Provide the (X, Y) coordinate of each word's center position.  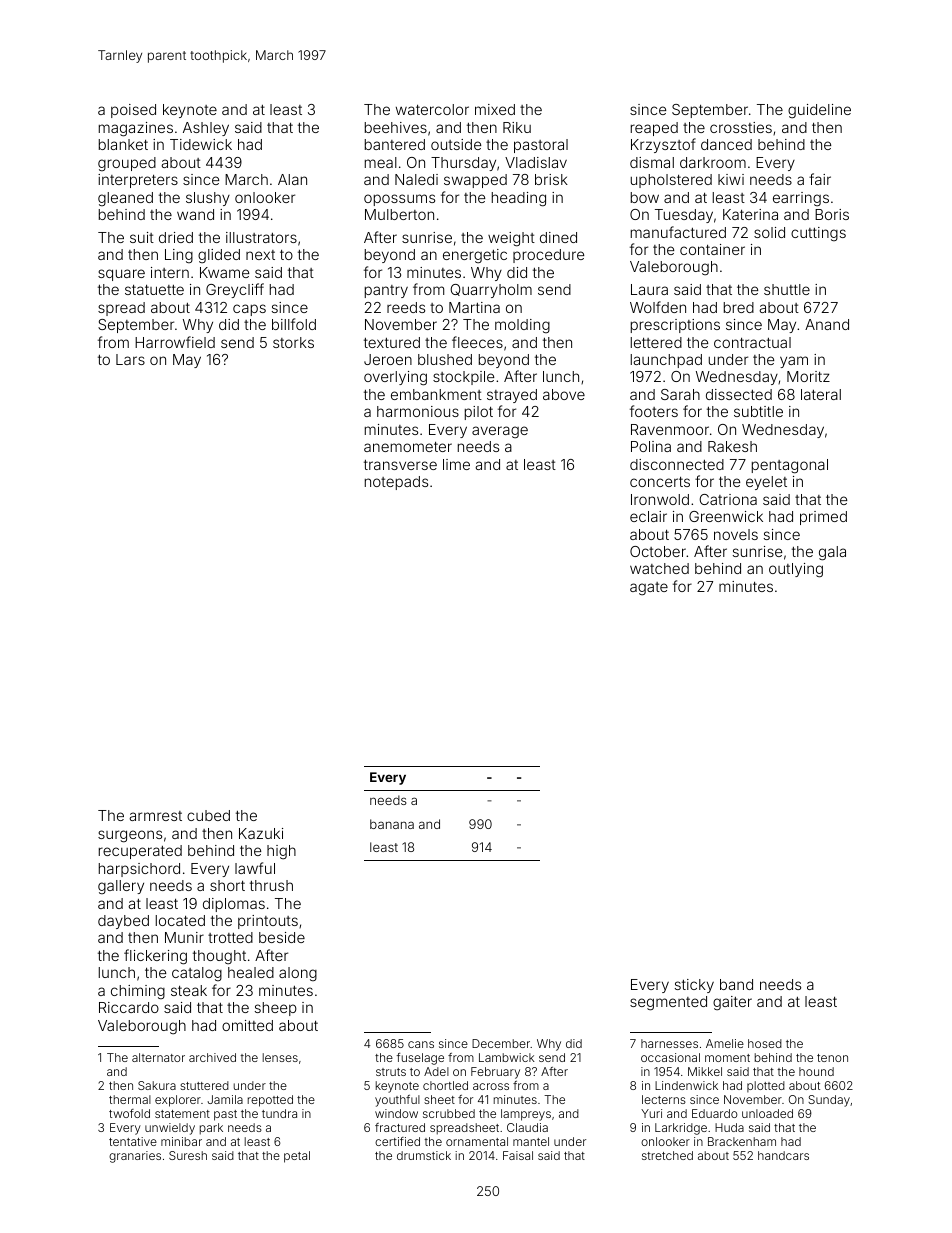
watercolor (432, 109)
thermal (130, 1099)
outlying (796, 570)
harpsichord (139, 870)
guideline (819, 111)
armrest (155, 816)
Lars (130, 359)
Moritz (808, 376)
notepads (396, 483)
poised (133, 111)
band (736, 984)
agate (649, 589)
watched (659, 568)
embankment (436, 394)
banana (392, 824)
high (281, 852)
